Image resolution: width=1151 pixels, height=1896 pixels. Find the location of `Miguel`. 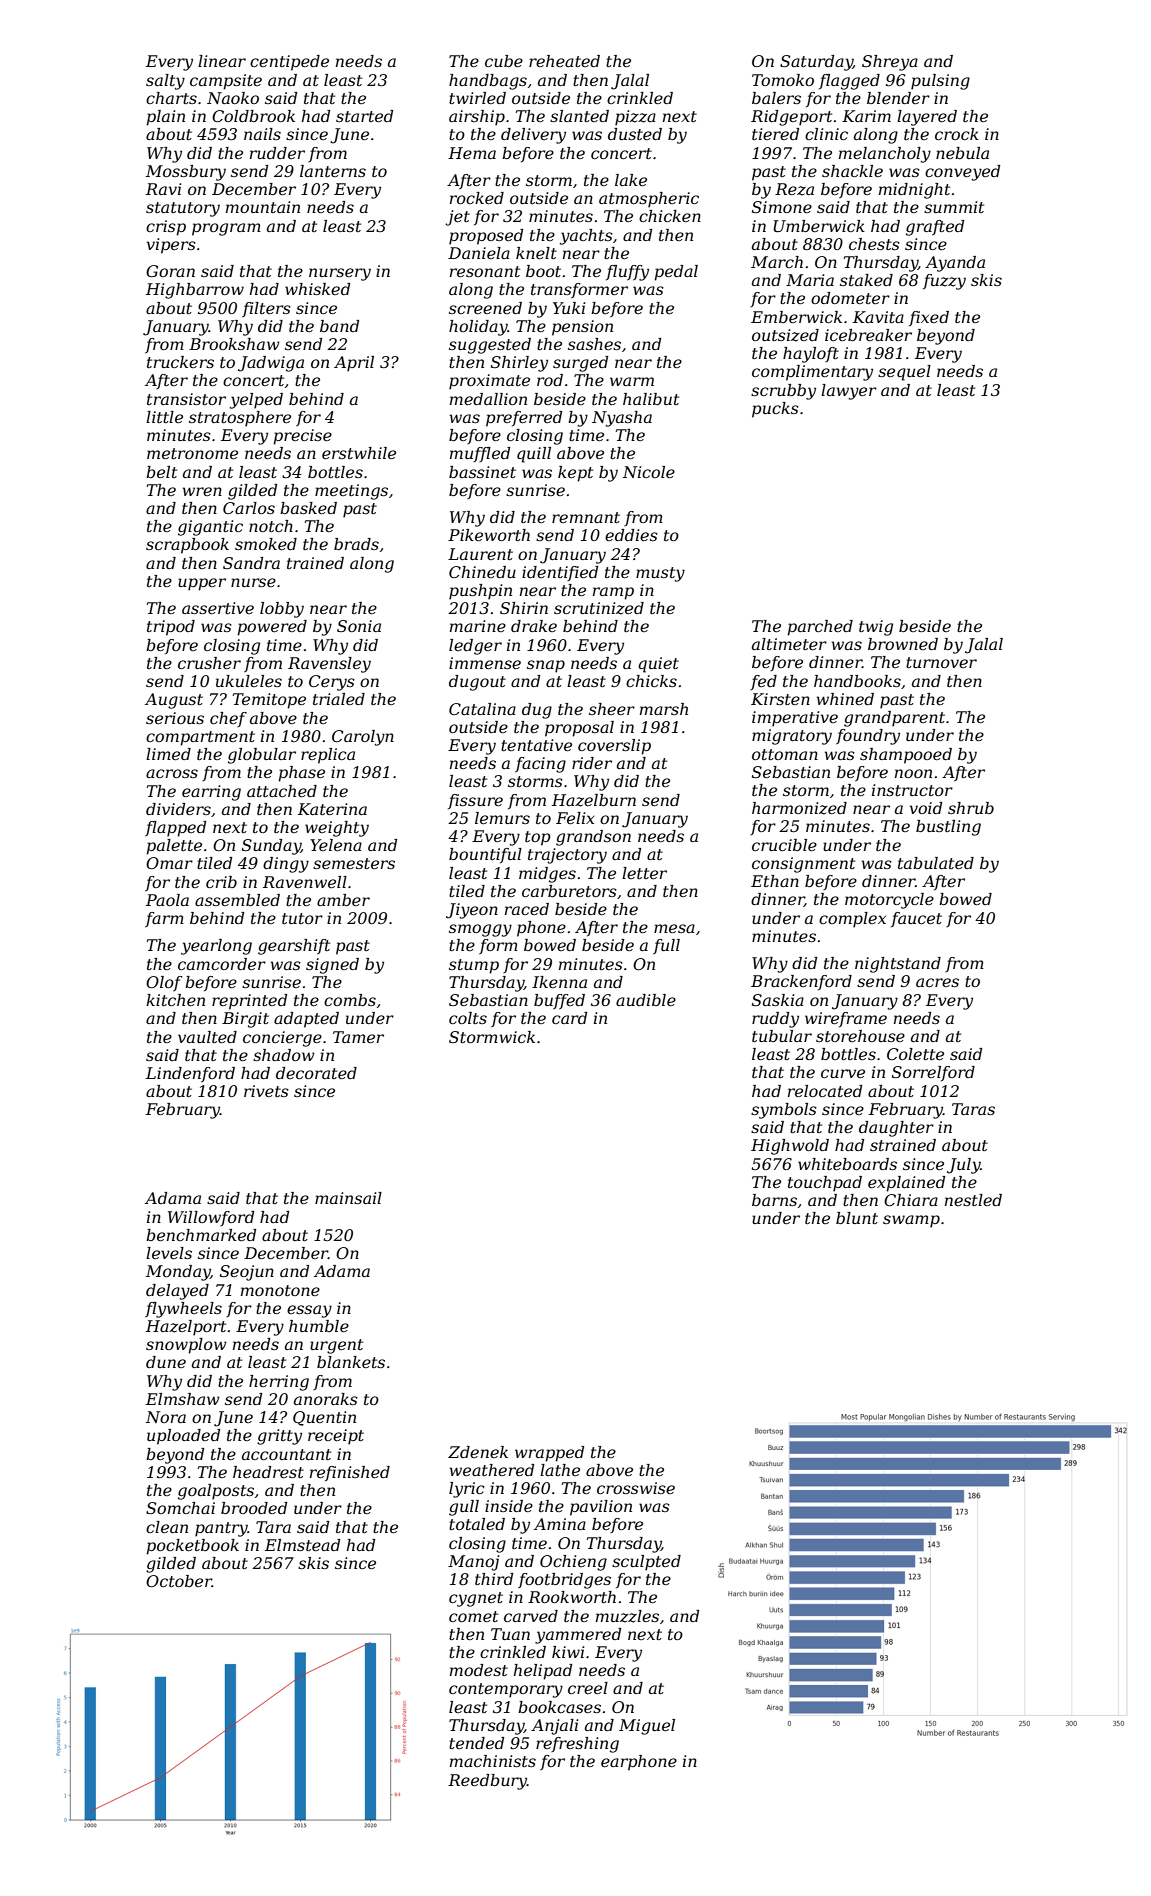

Miguel is located at coordinates (647, 1727).
